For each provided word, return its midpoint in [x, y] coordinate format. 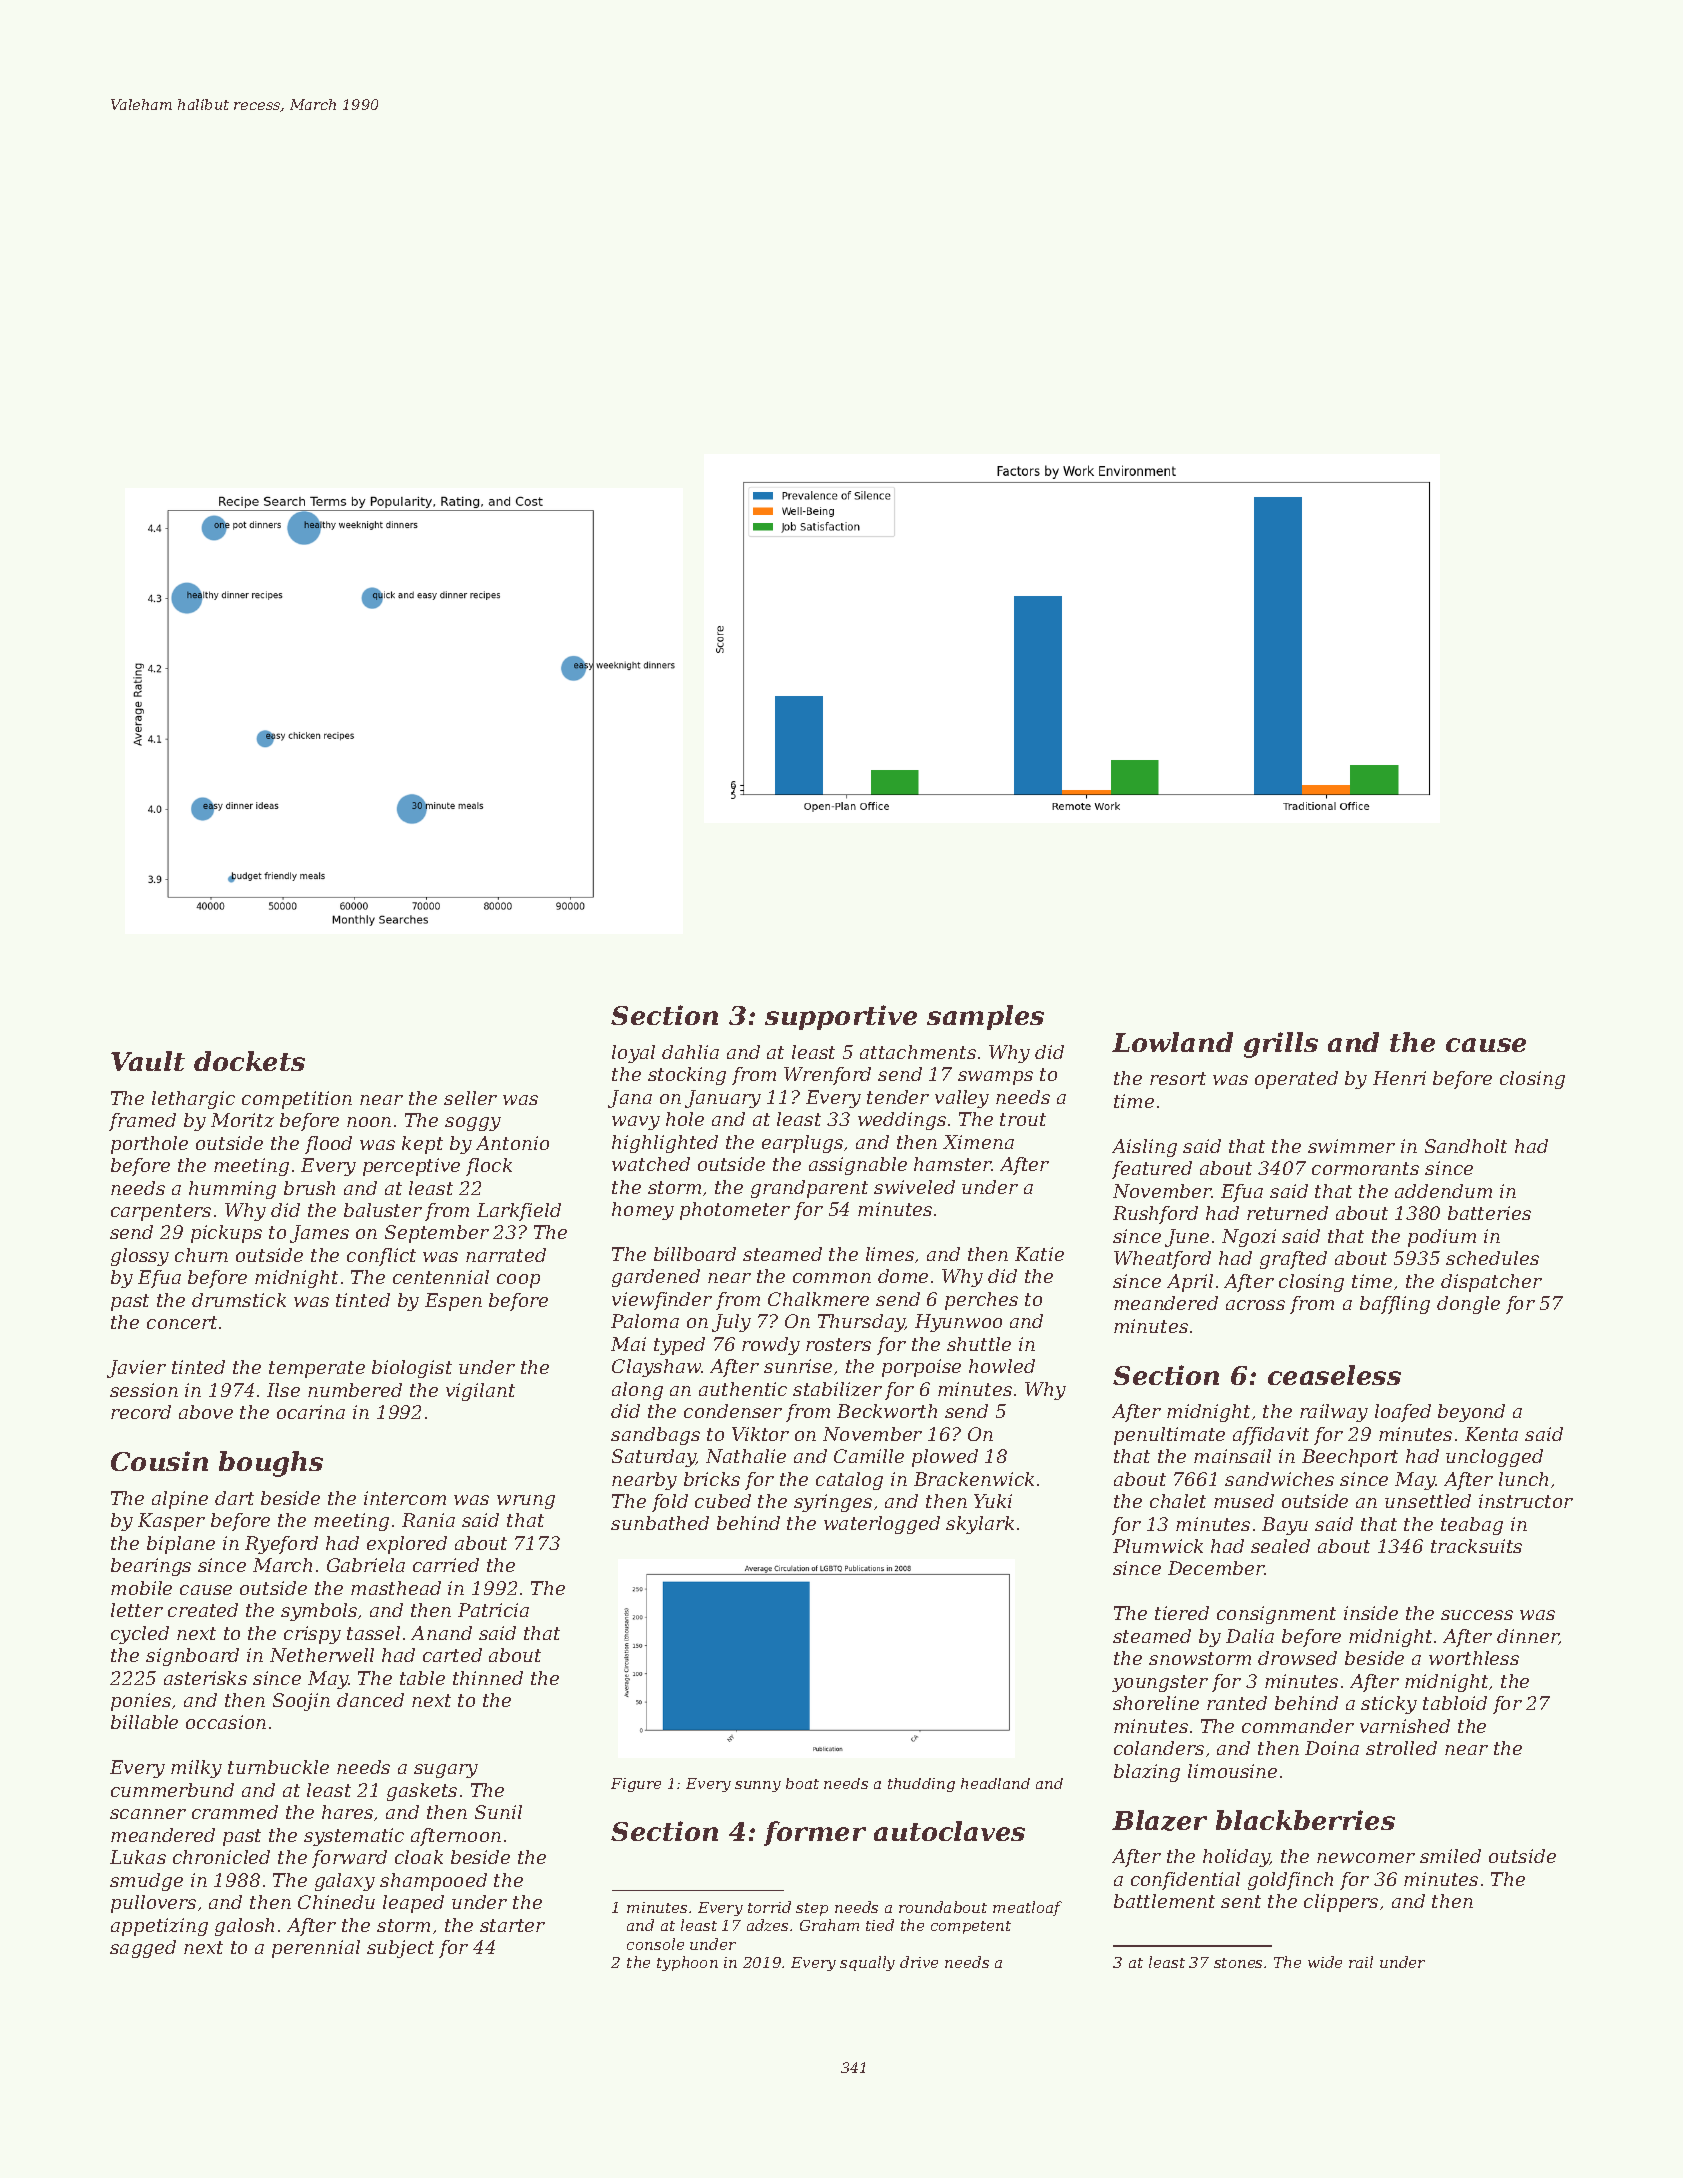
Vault [148, 1061]
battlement [1164, 1901]
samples [985, 1017]
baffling [1395, 1305]
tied [880, 1925]
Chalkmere [818, 1299]
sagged [143, 1949]
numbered [355, 1390]
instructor [1526, 1501]
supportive [841, 1017]
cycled [140, 1635]
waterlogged [882, 1525]
